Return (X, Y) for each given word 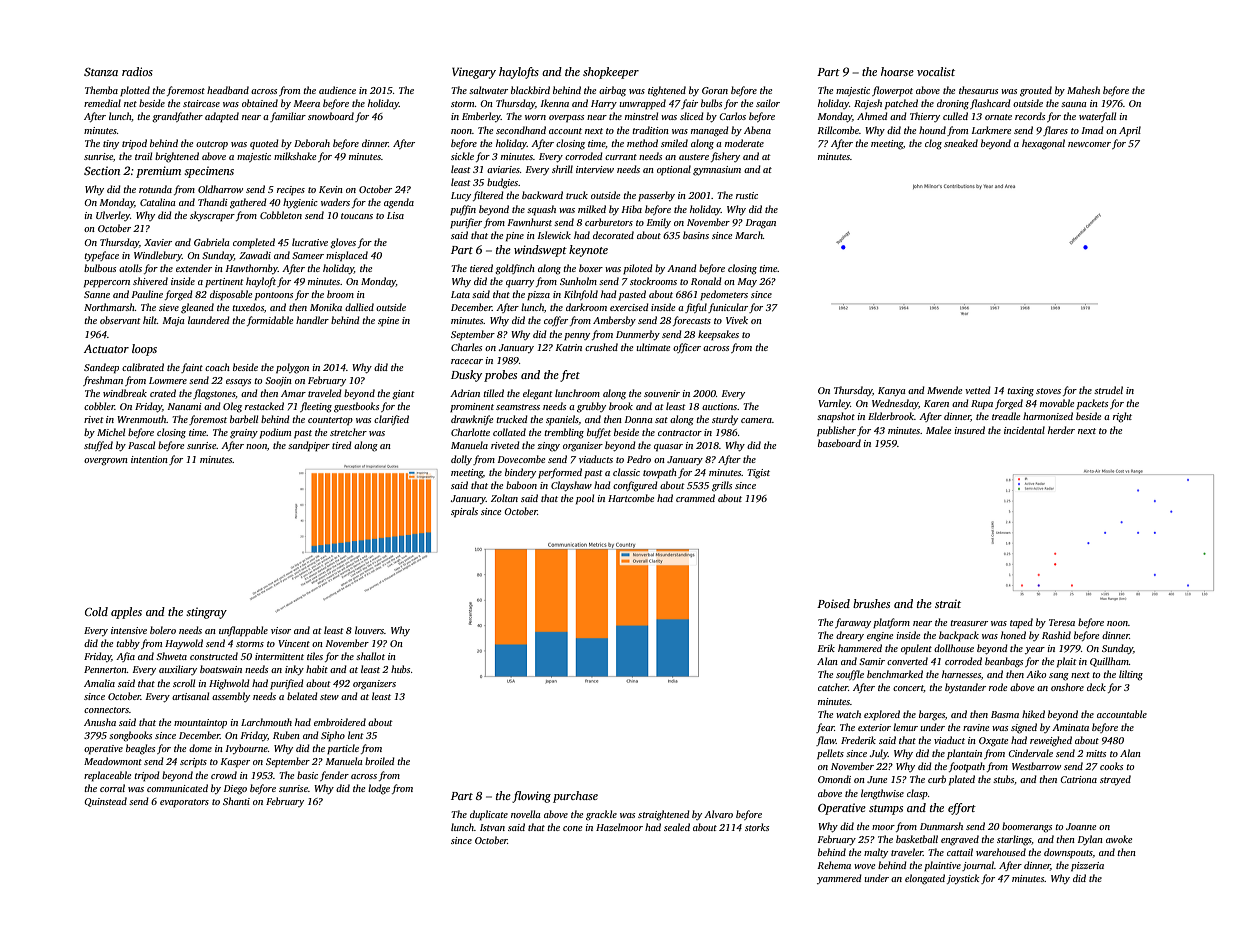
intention (149, 459)
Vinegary (474, 73)
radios (137, 71)
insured (969, 430)
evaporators (184, 803)
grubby (591, 407)
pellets (830, 754)
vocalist (936, 71)
